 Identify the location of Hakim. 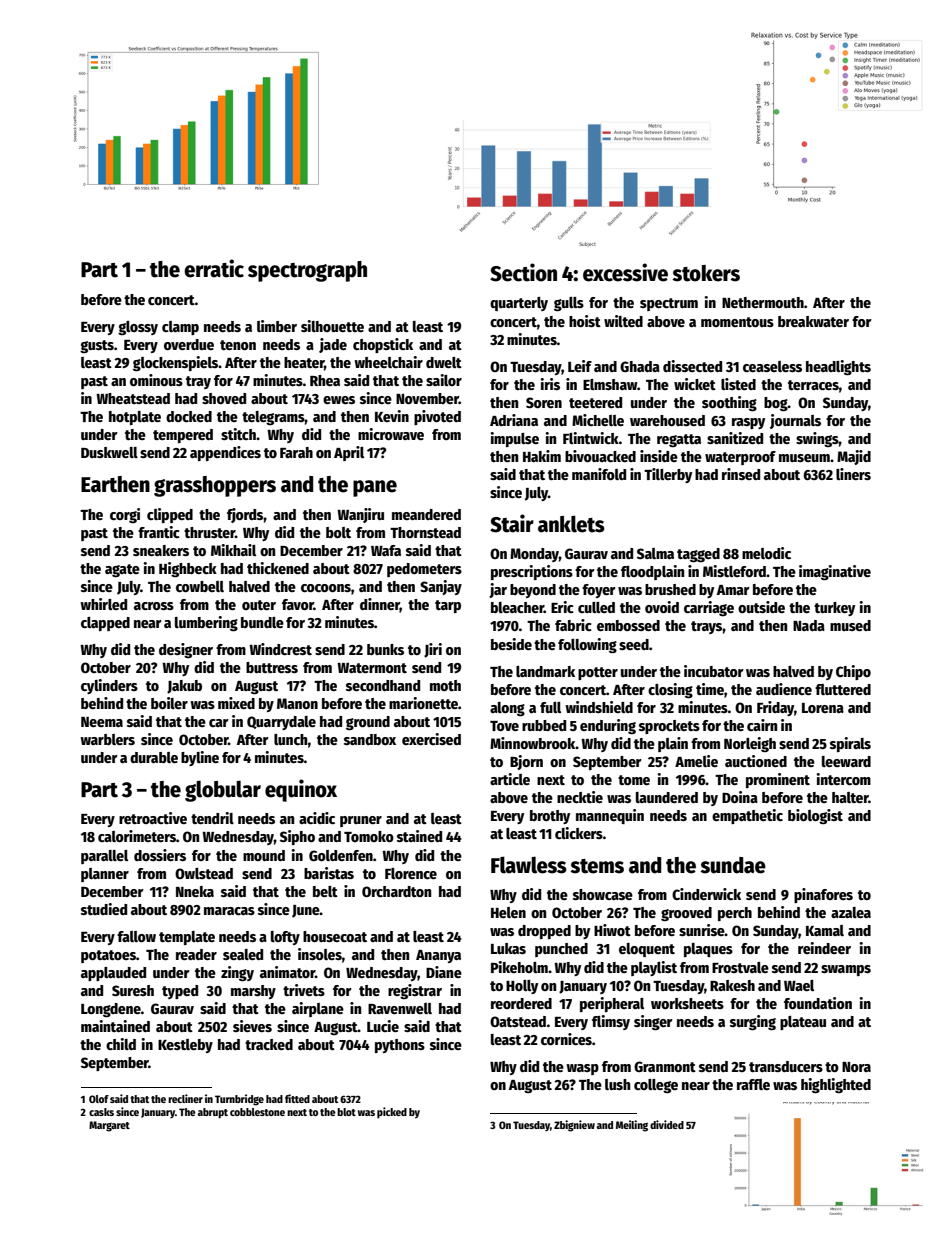
(542, 456).
